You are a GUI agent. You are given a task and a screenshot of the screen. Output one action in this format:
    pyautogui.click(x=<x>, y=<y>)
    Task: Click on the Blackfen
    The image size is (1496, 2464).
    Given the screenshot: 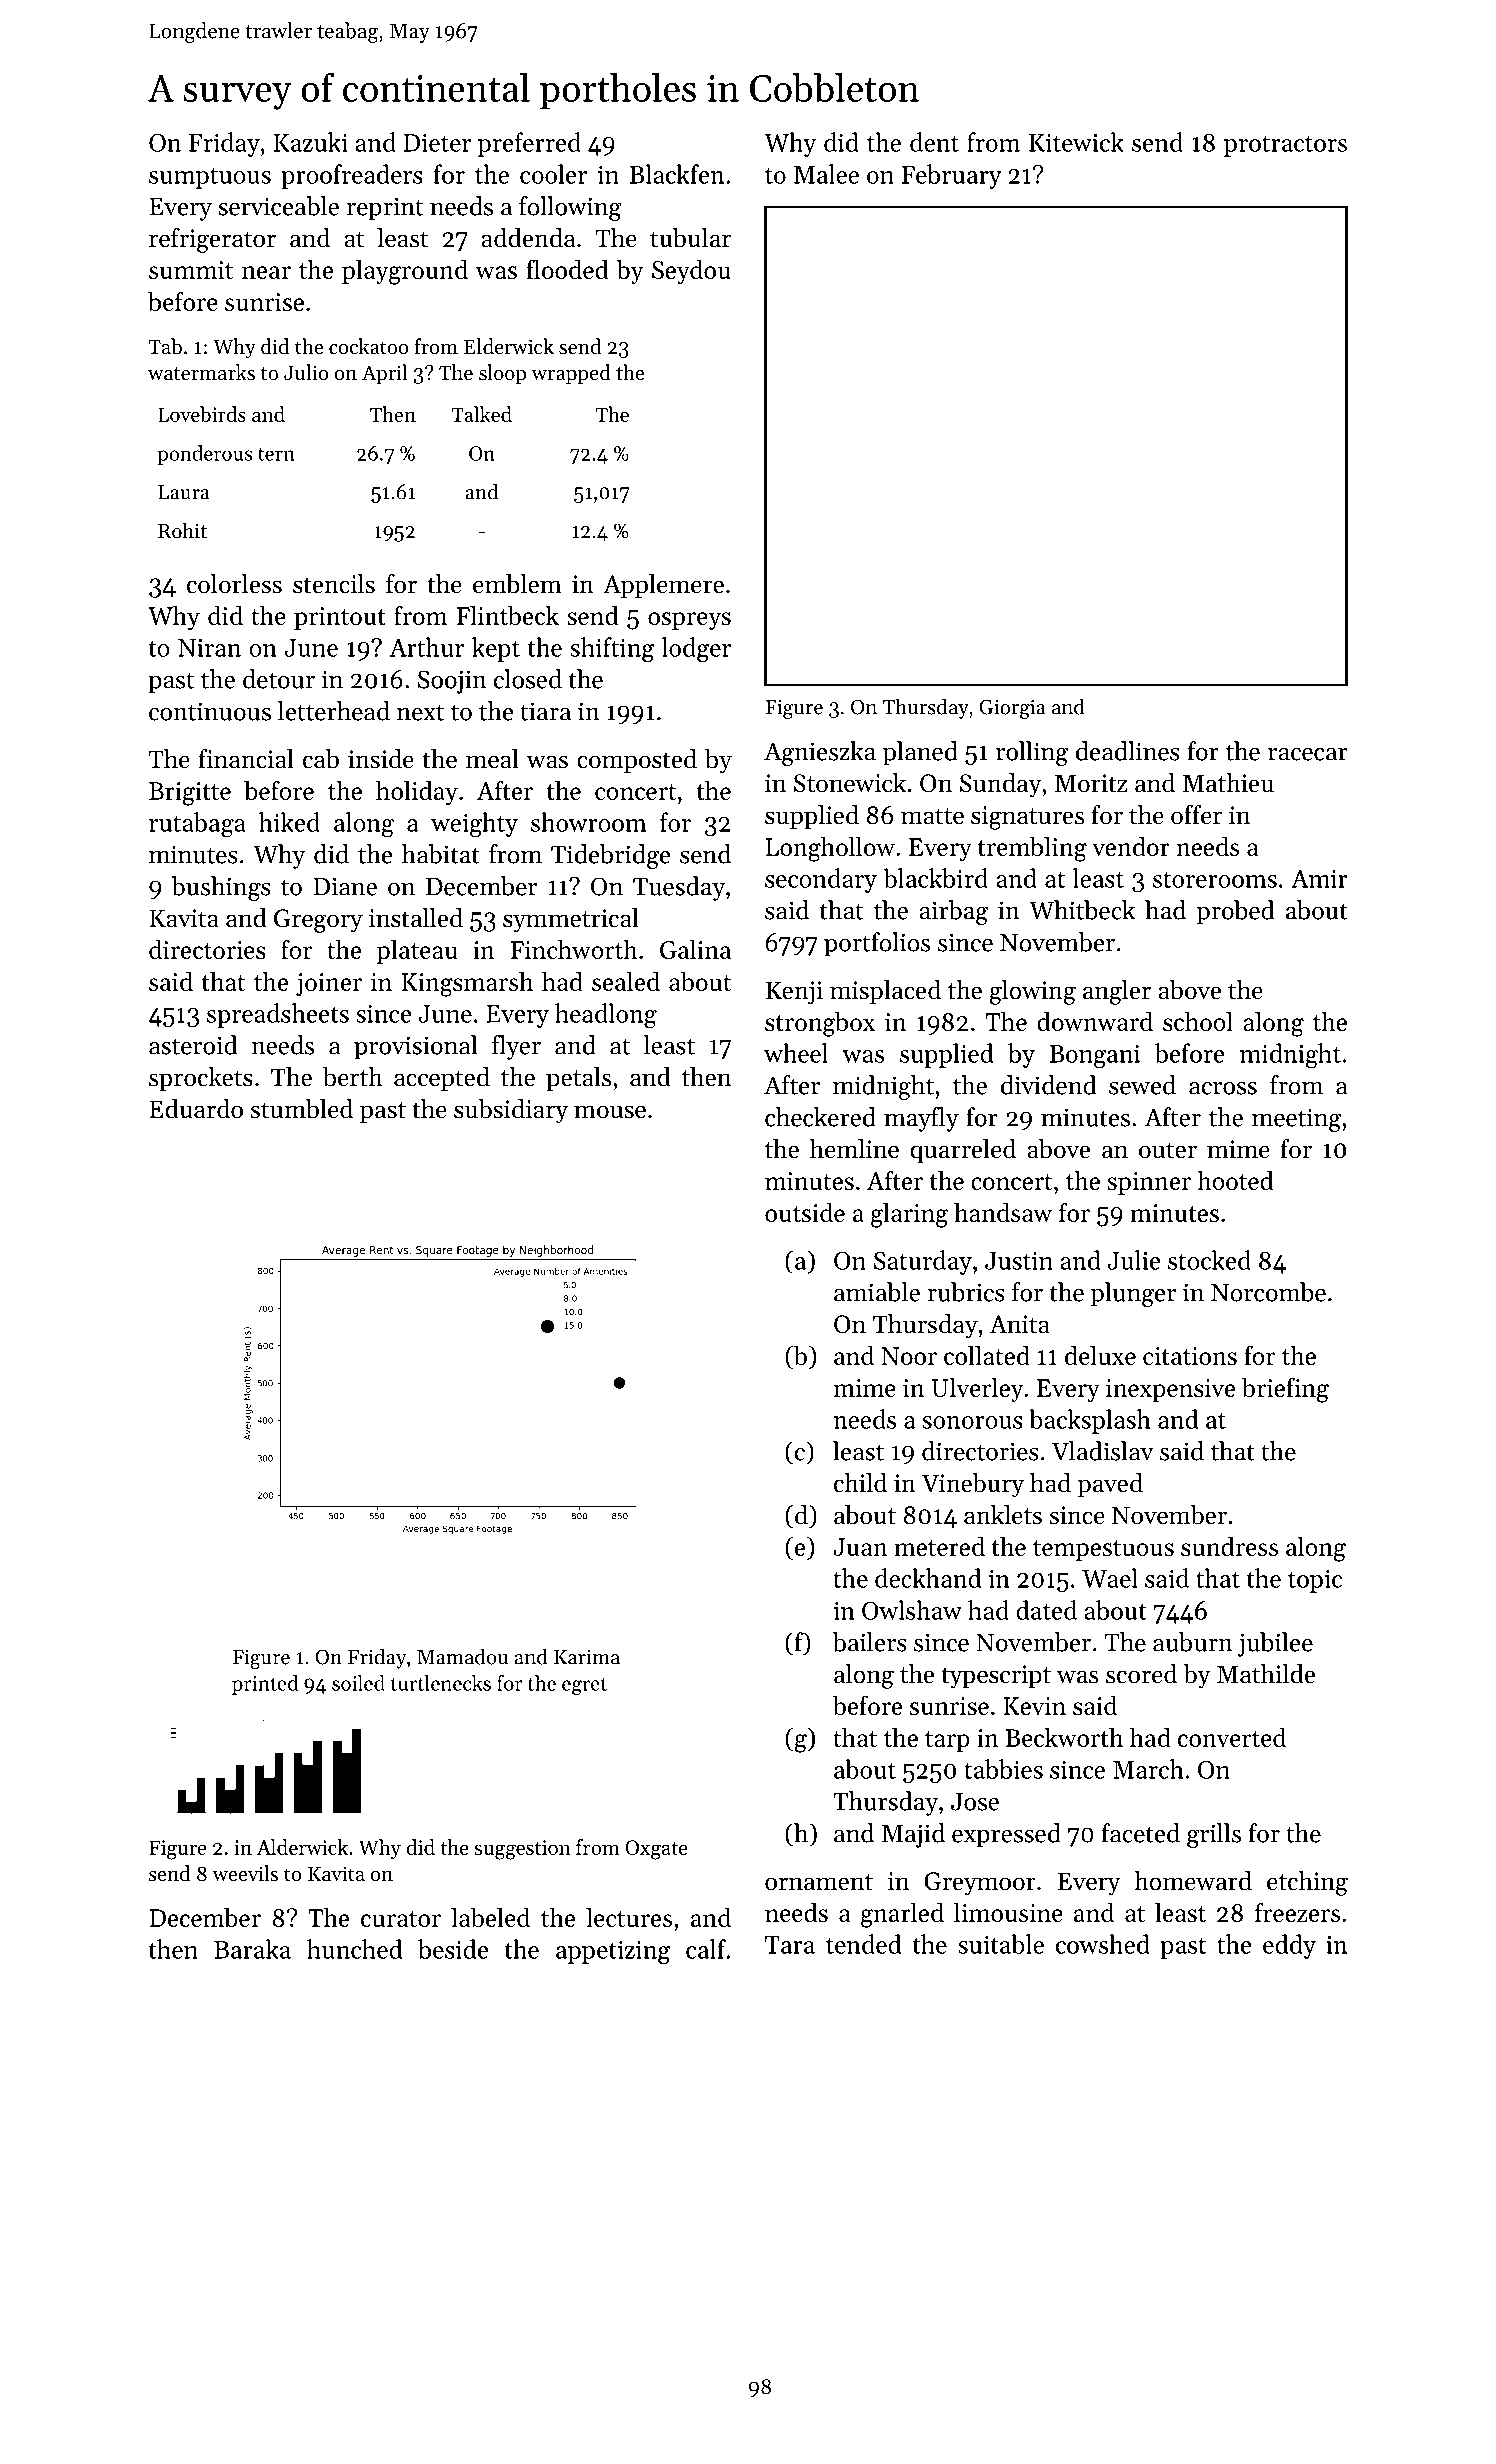 What is the action you would take?
    pyautogui.click(x=676, y=174)
